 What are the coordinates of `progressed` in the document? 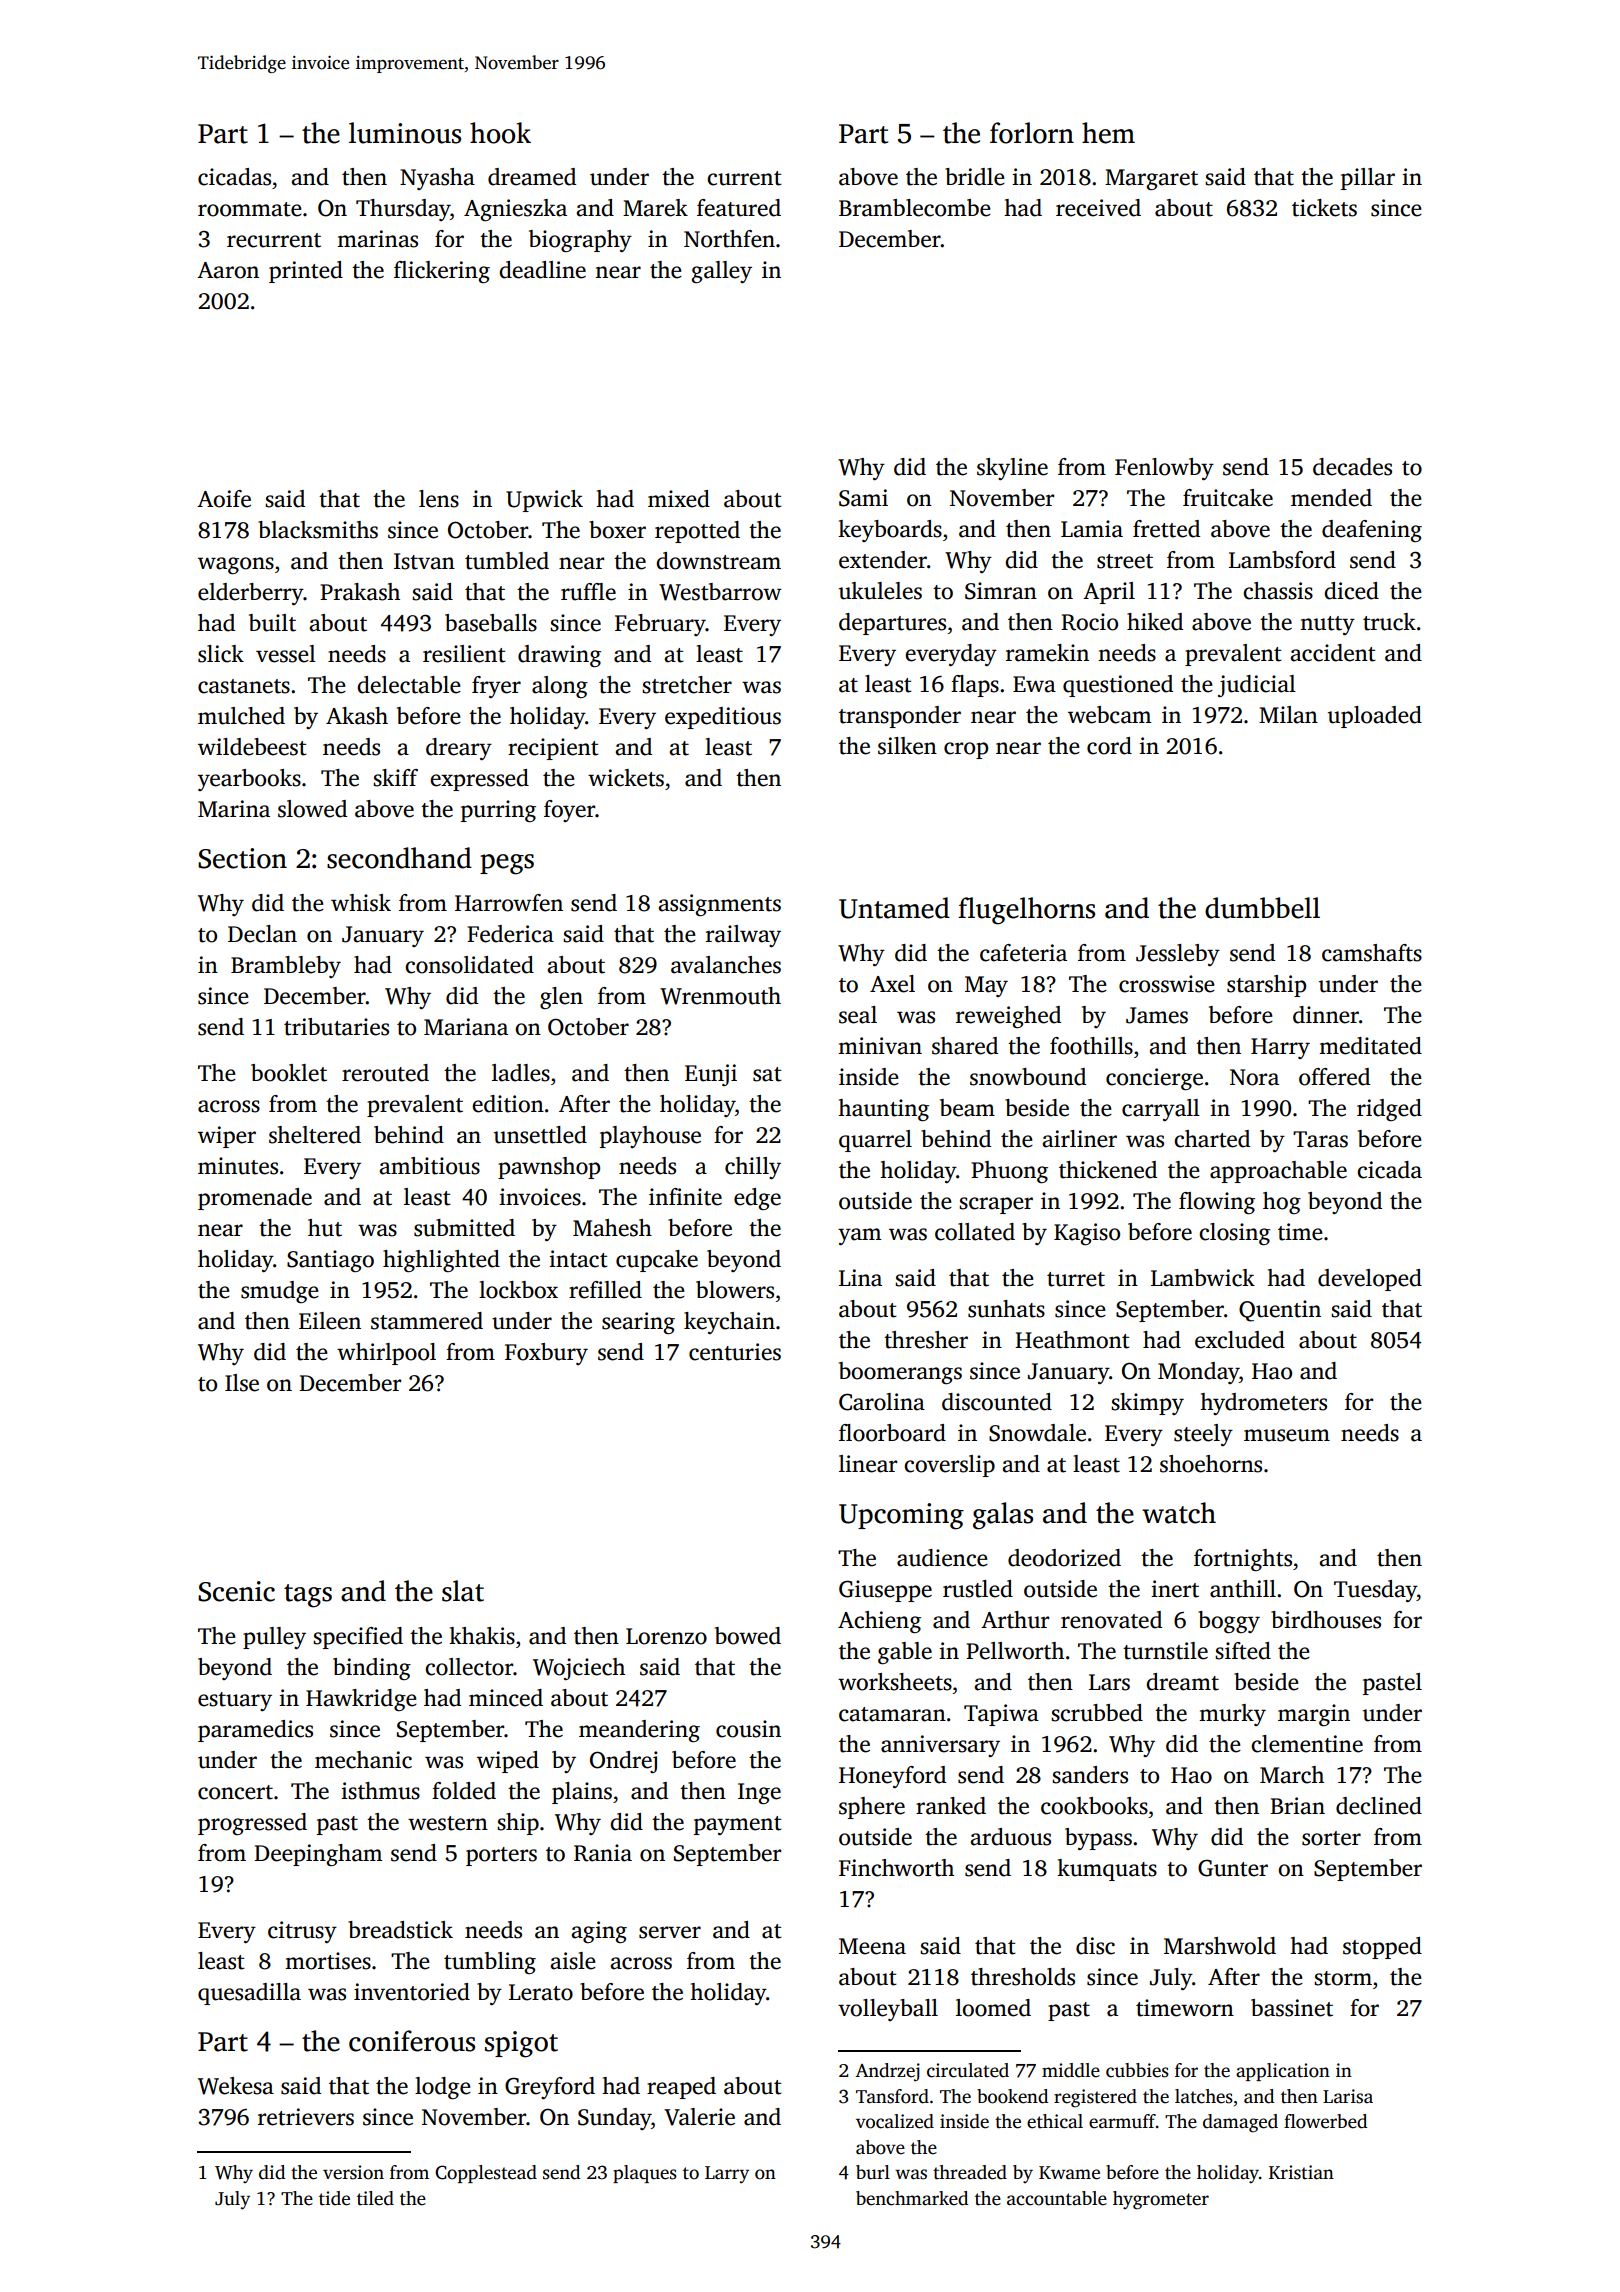 It's located at (252, 1824).
